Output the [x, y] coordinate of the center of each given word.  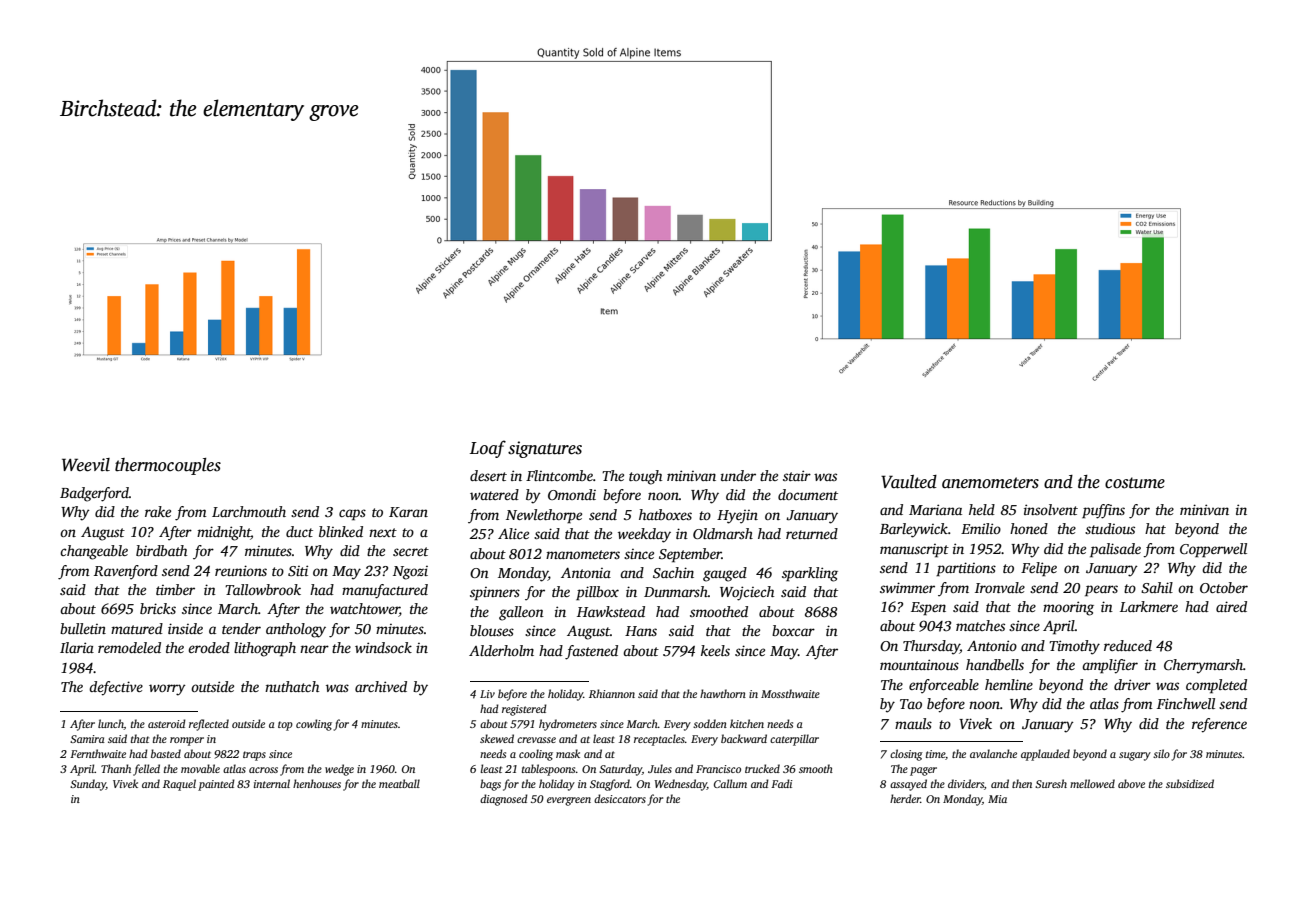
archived [381, 686]
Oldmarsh [723, 533]
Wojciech [747, 593]
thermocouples [168, 466]
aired [1231, 606]
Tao [911, 704]
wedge [339, 770]
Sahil [1157, 587]
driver [1132, 684]
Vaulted [909, 482]
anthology [296, 630]
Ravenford [126, 572]
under [738, 475]
